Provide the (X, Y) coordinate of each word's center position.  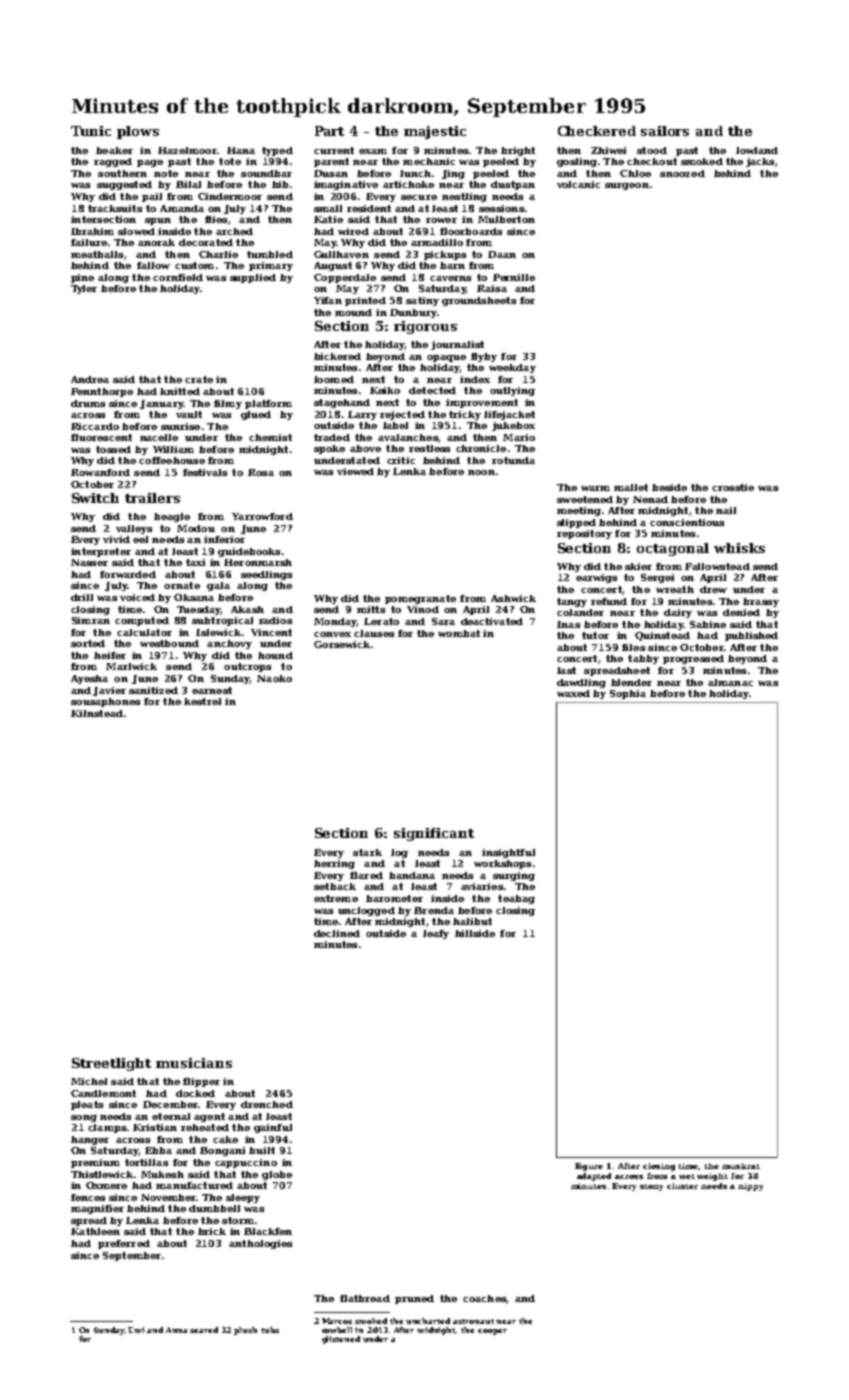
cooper (492, 1332)
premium (95, 1163)
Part (329, 131)
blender (631, 682)
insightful (508, 853)
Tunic (91, 131)
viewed (355, 471)
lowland (757, 150)
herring (334, 864)
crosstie (733, 487)
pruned (414, 1299)
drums (88, 403)
